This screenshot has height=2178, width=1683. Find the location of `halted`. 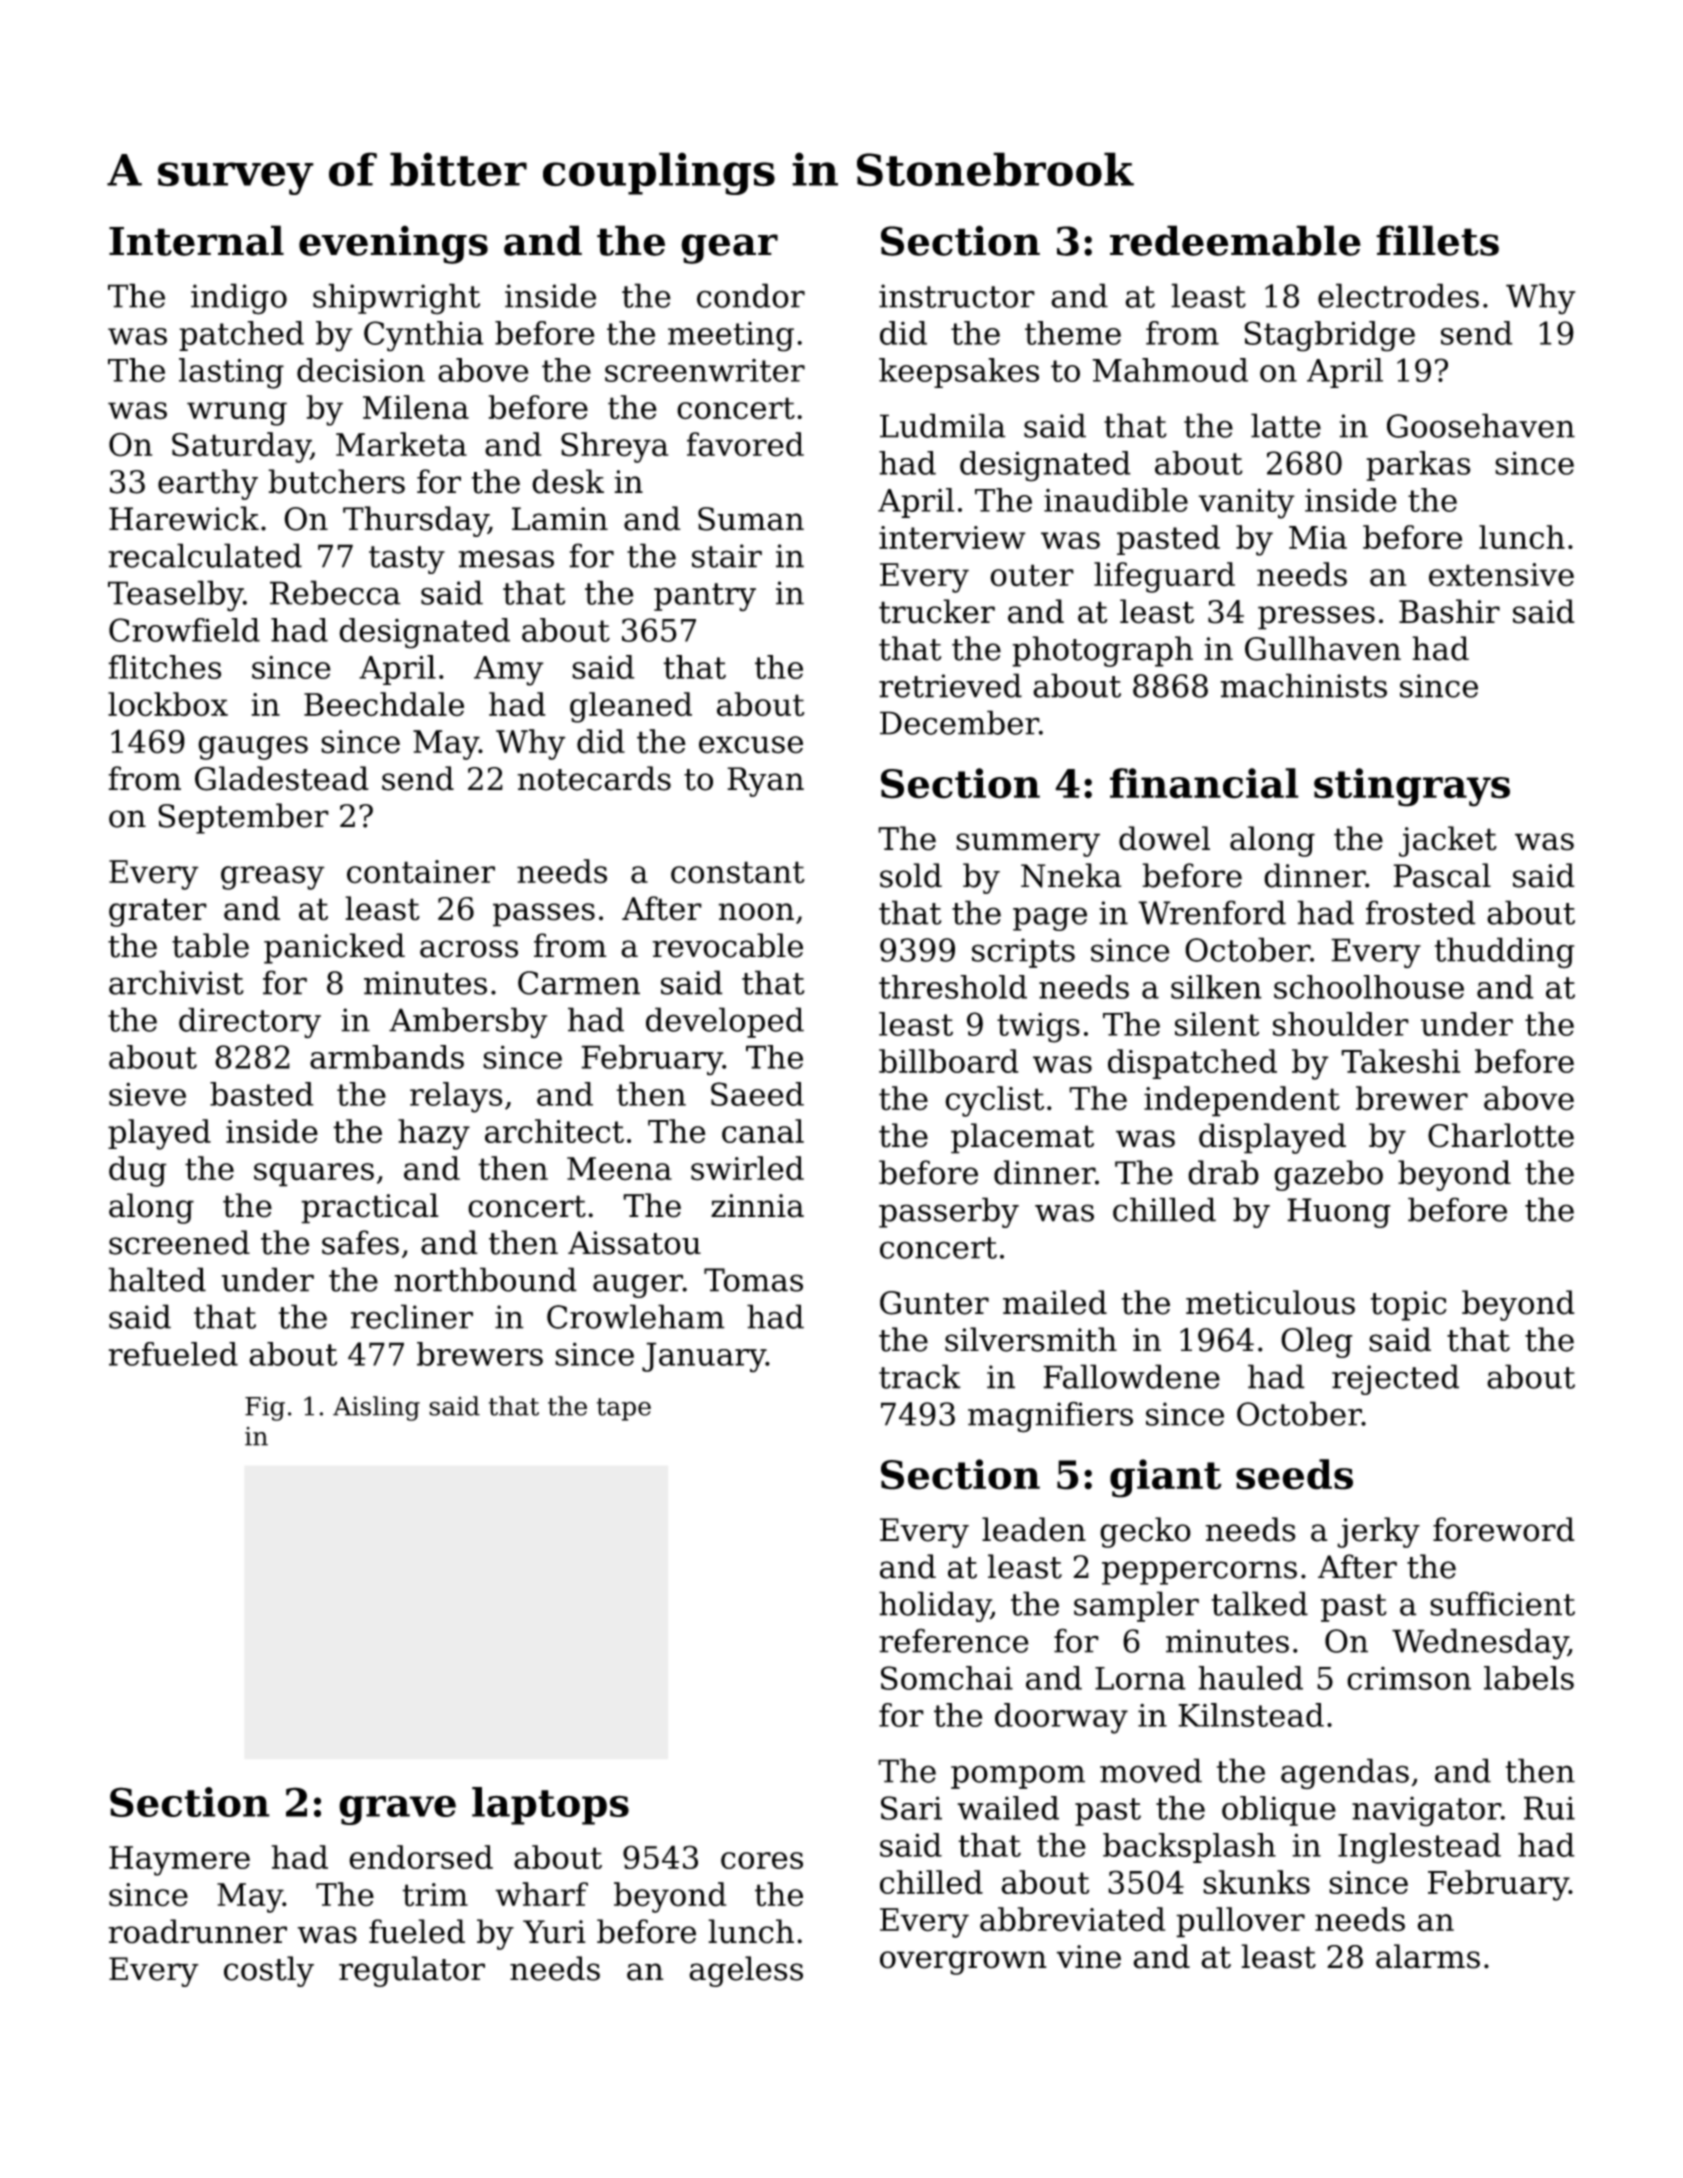

halted is located at coordinates (157, 1279).
